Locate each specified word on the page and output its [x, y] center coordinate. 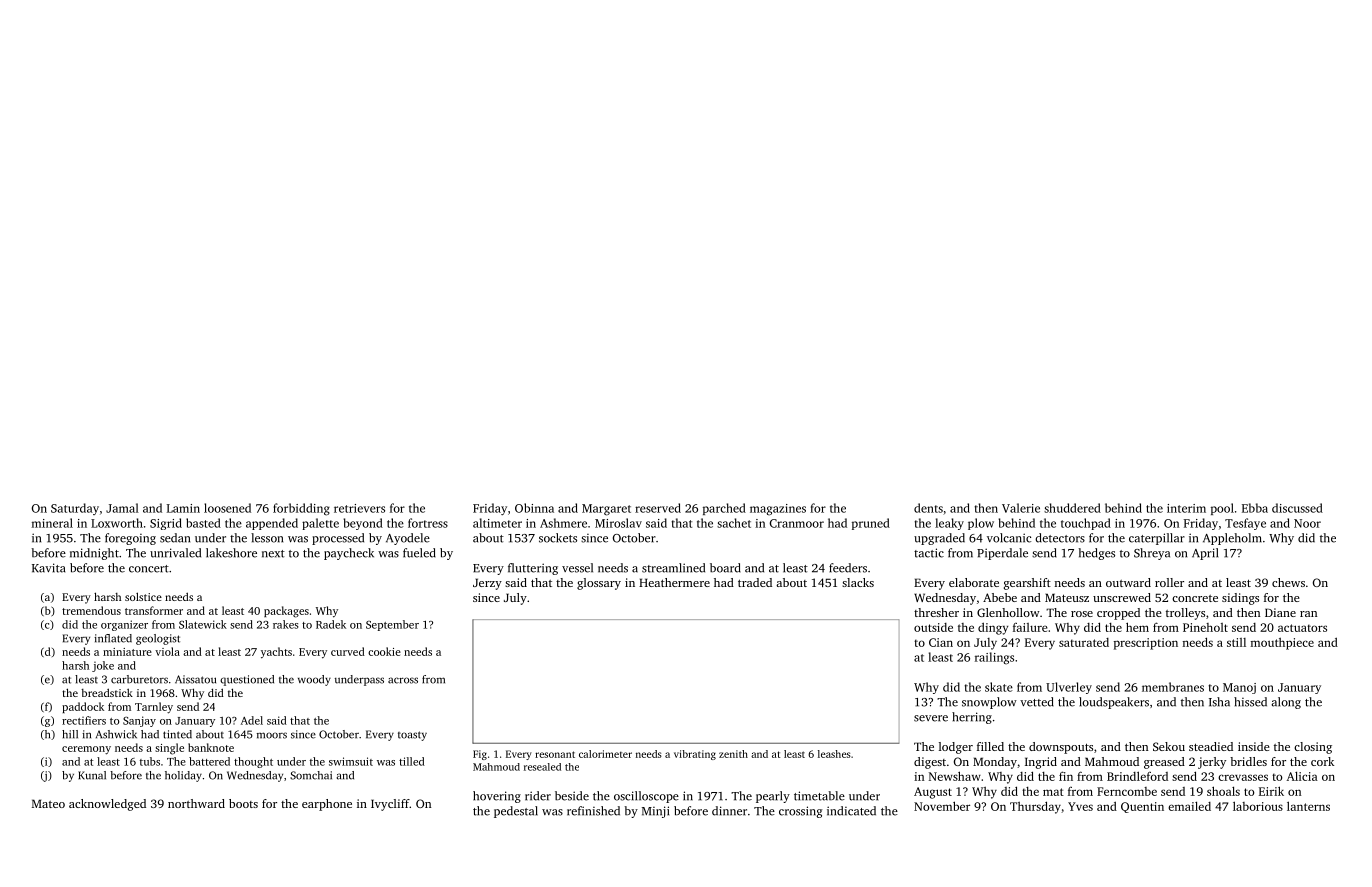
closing [1313, 748]
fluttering [533, 569]
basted [203, 523]
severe [931, 718]
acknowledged [107, 805]
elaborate [974, 582]
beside [572, 796]
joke [103, 666]
